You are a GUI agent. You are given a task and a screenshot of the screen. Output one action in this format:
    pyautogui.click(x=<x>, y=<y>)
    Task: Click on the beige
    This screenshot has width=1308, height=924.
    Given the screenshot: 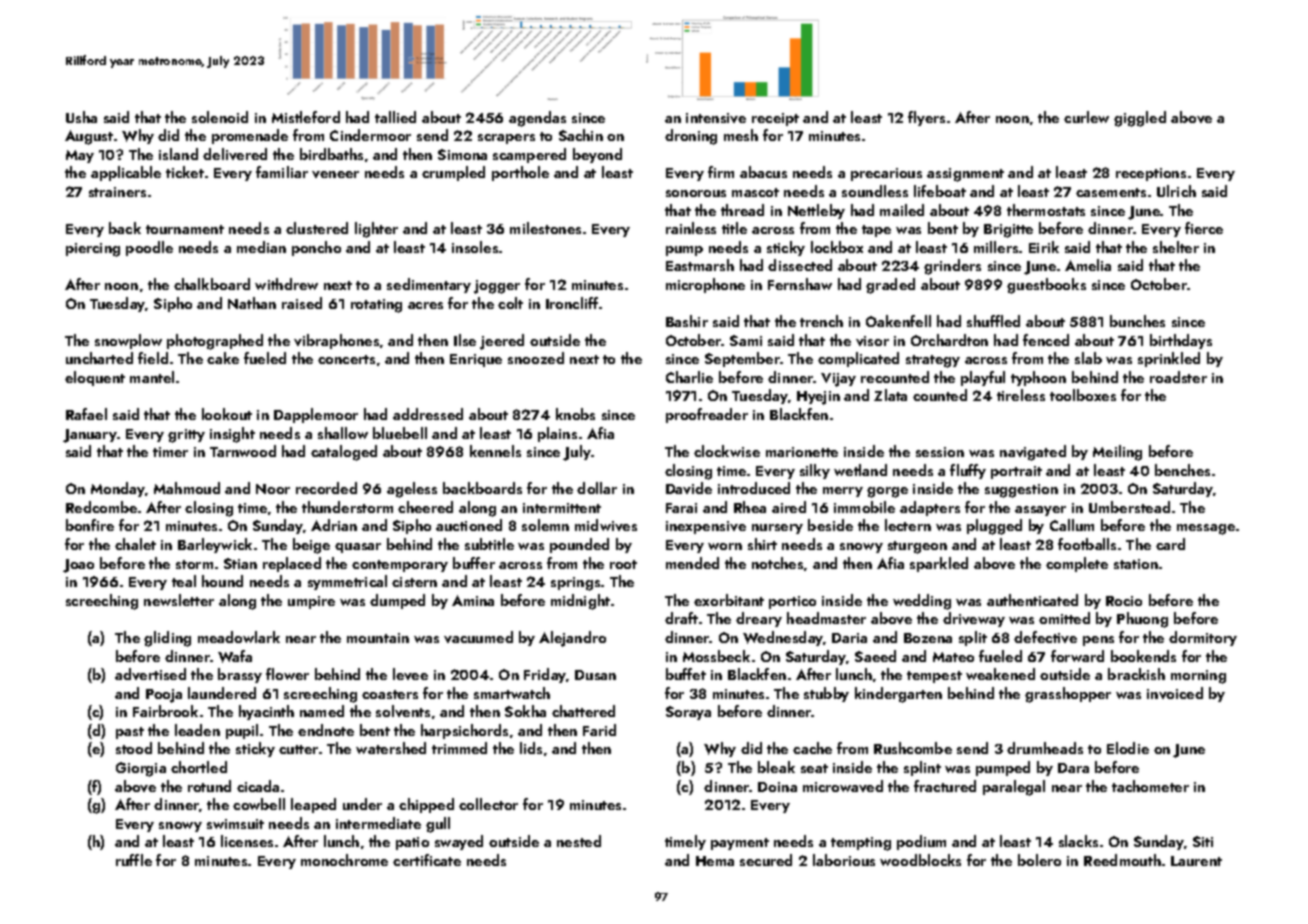 What is the action you would take?
    pyautogui.click(x=311, y=546)
